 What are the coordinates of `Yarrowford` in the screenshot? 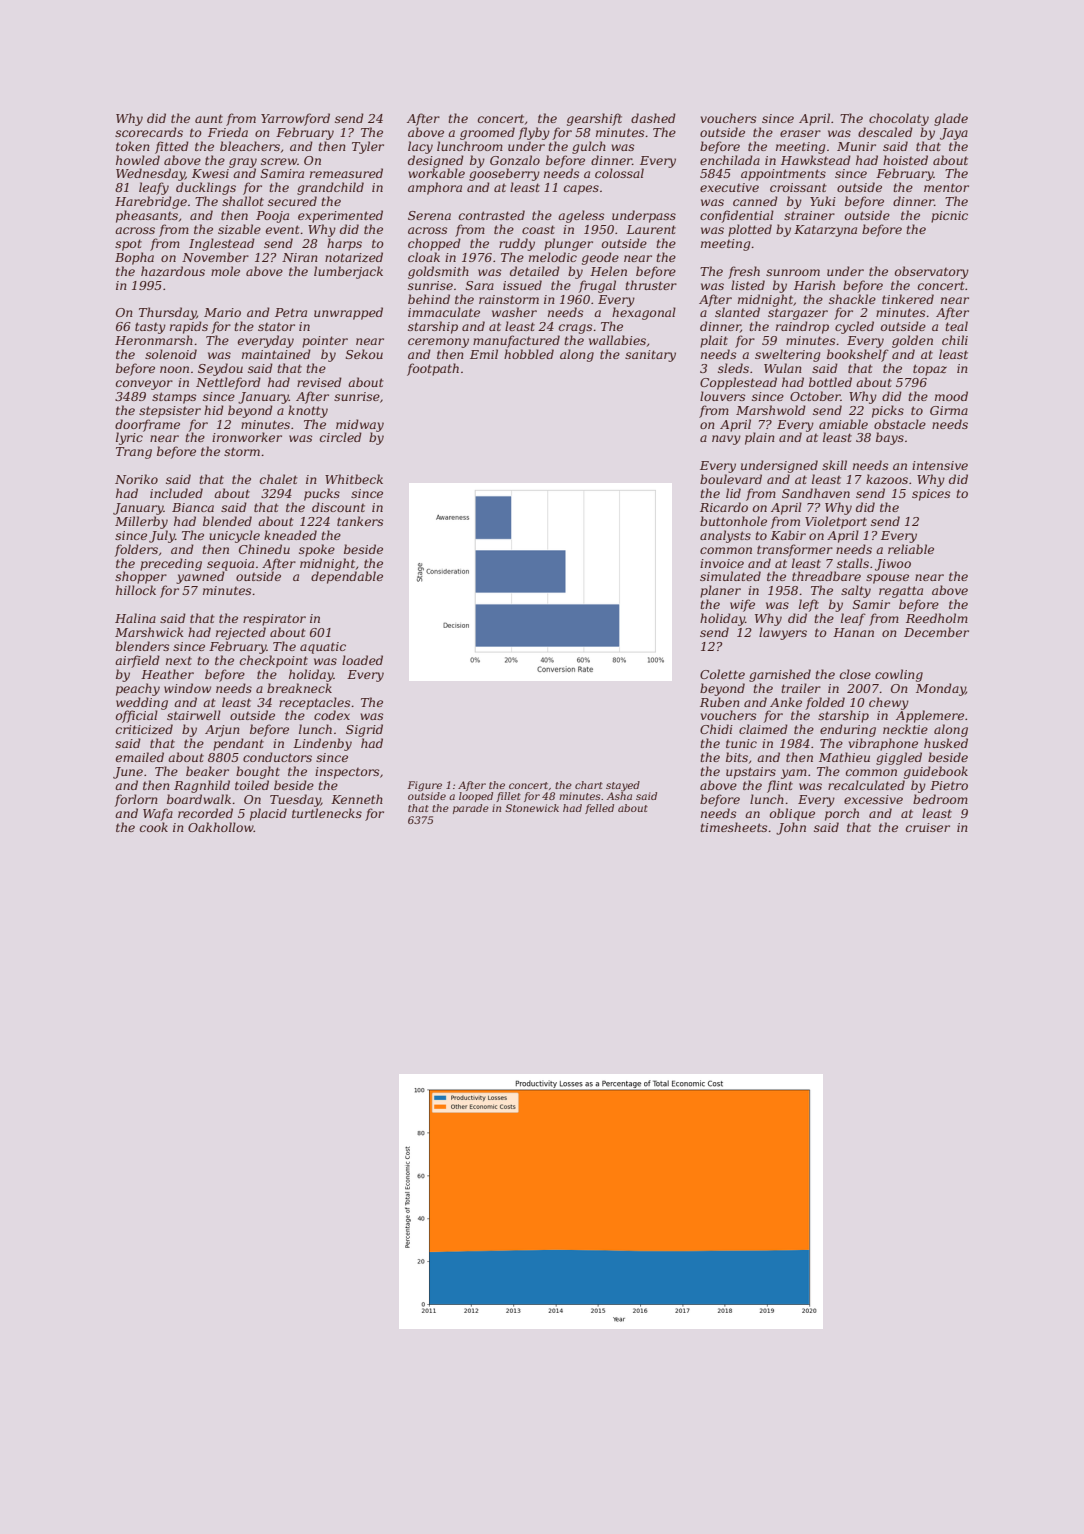 It's located at (295, 119).
